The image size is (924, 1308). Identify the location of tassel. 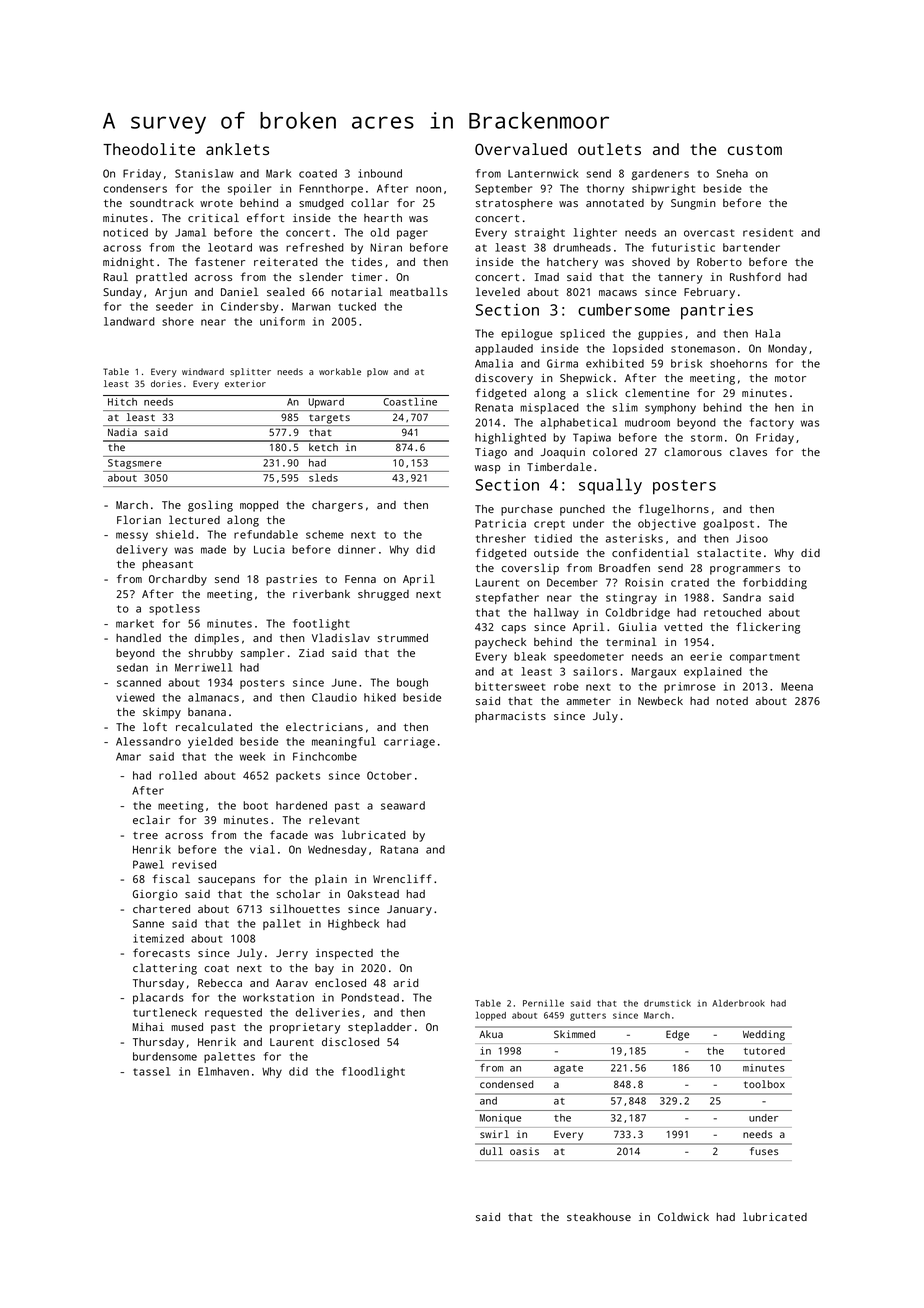
(151, 1071).
